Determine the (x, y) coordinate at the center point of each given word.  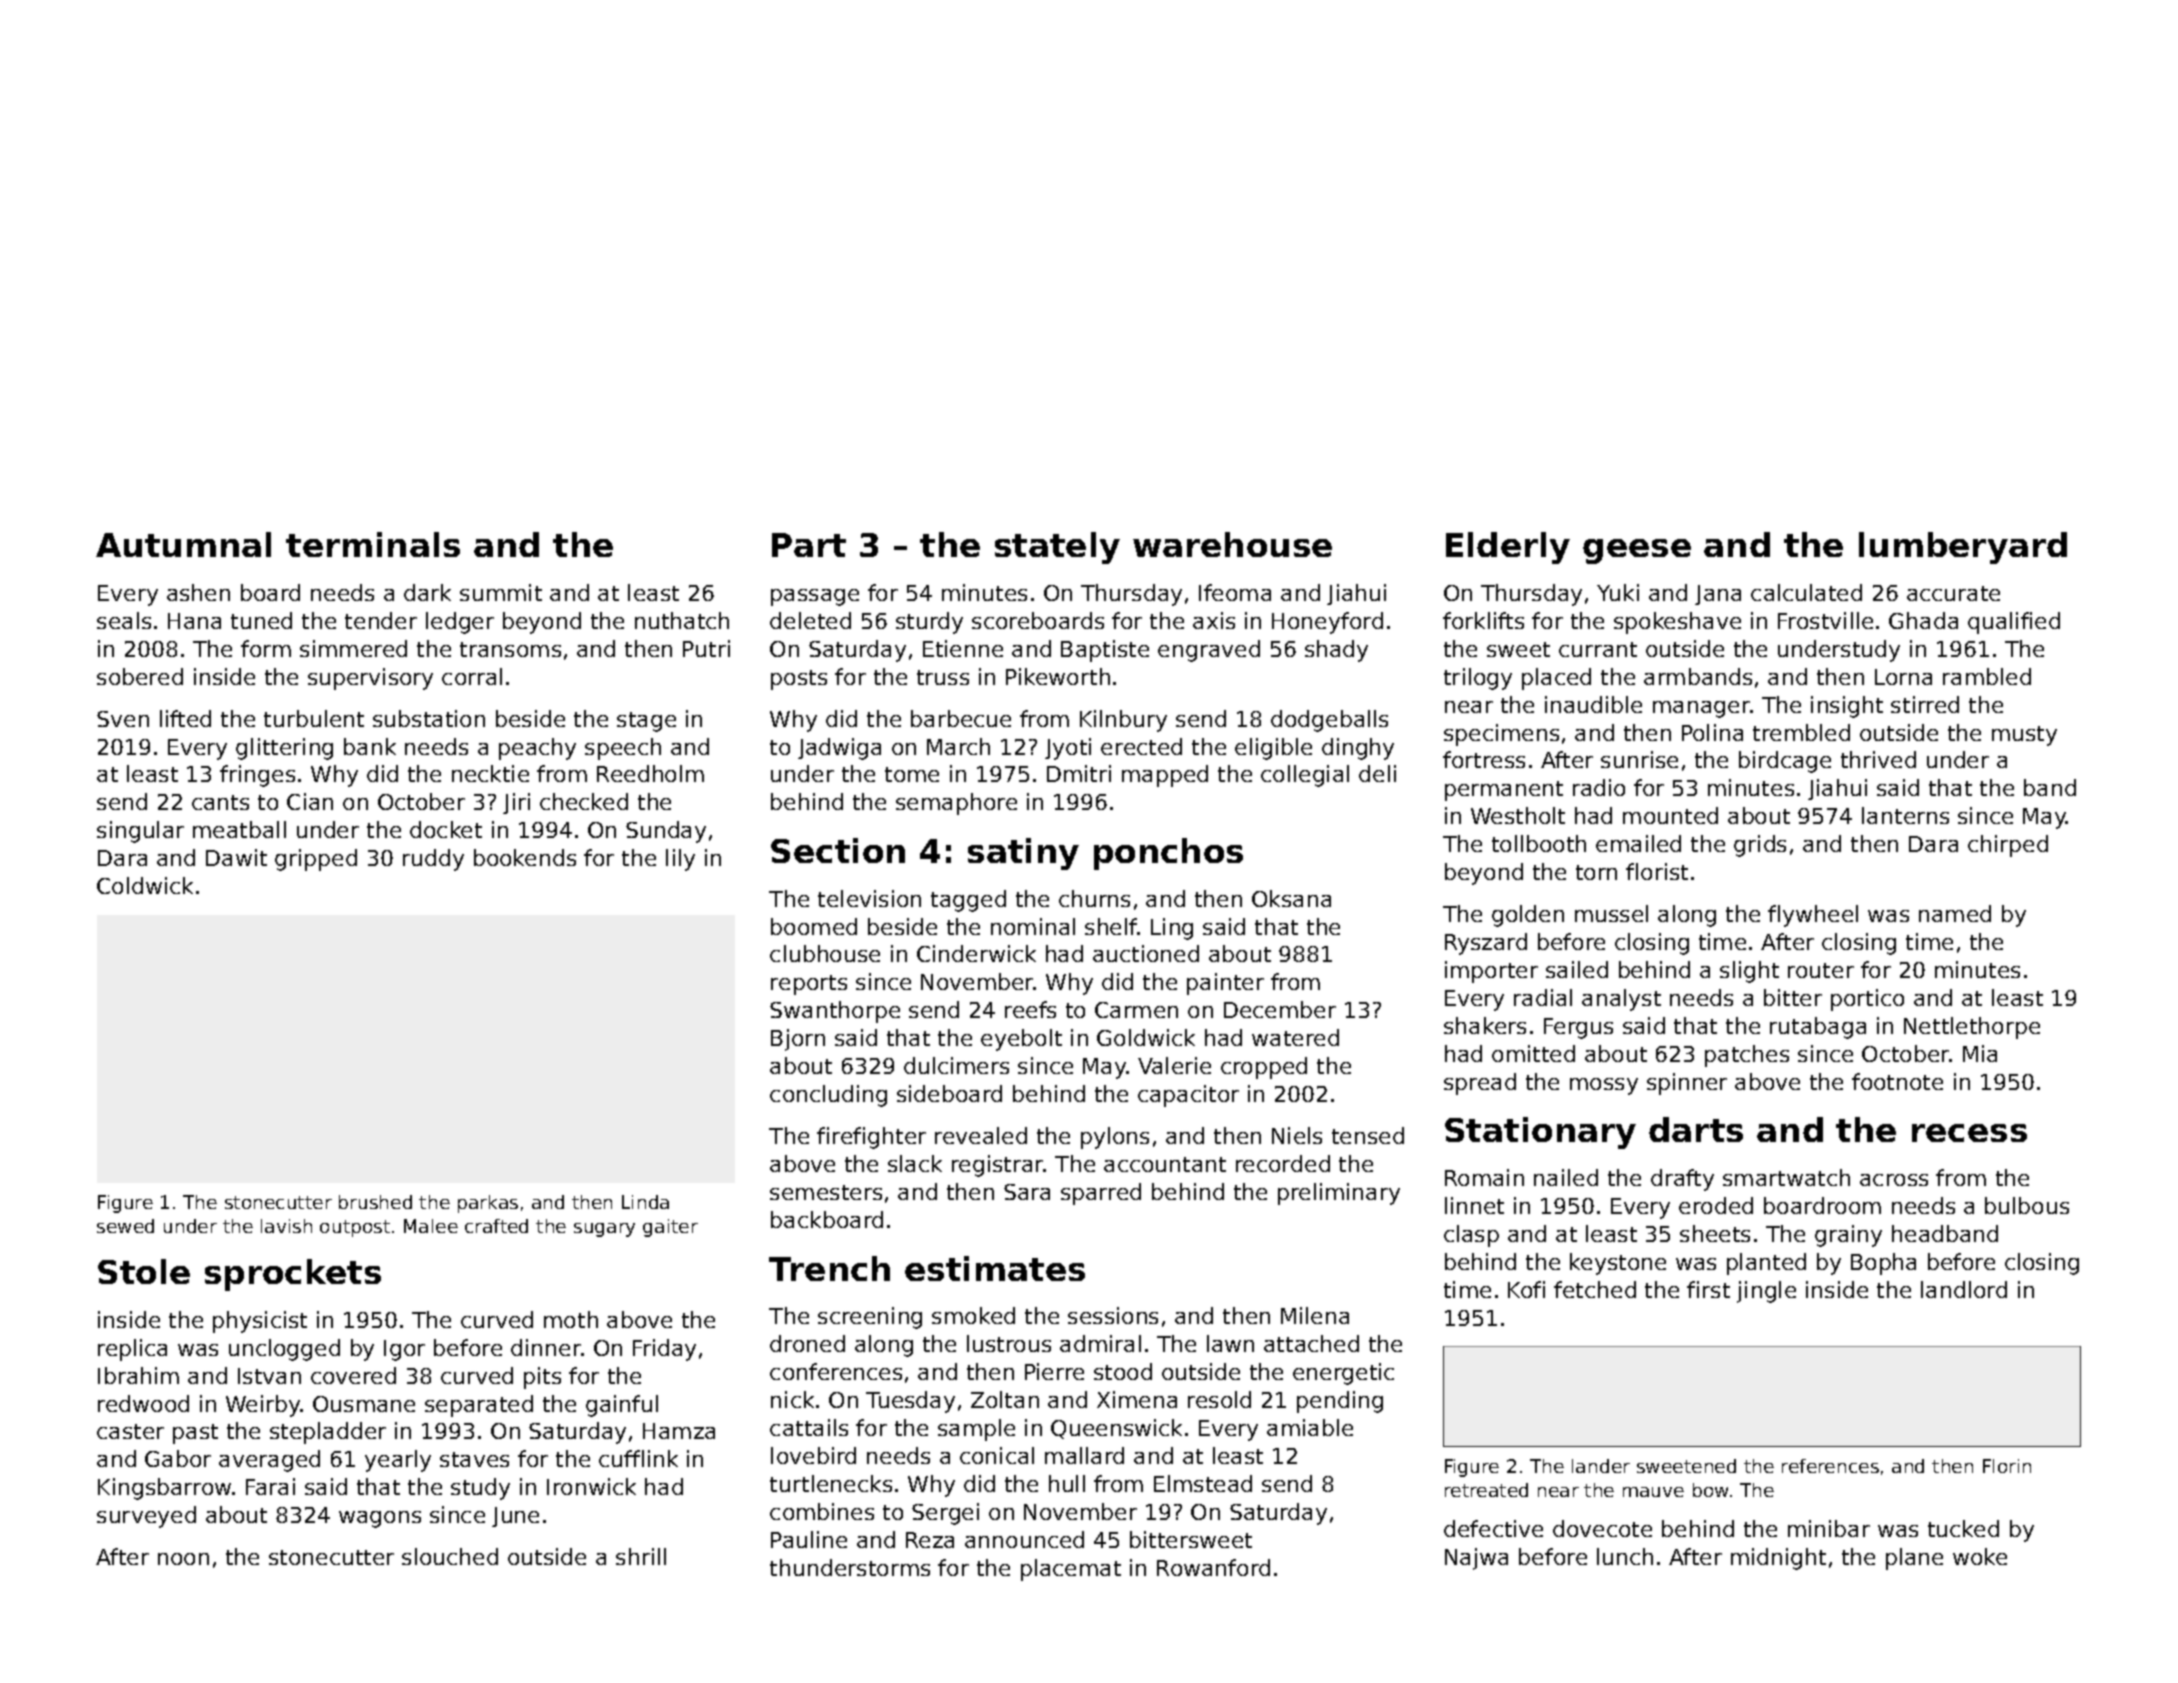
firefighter (871, 1138)
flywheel (1813, 916)
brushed (375, 1202)
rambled (1987, 676)
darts (1696, 1129)
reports (809, 985)
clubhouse (825, 953)
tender (381, 620)
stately (1057, 548)
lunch (1625, 1556)
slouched (450, 1556)
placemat (1071, 1570)
